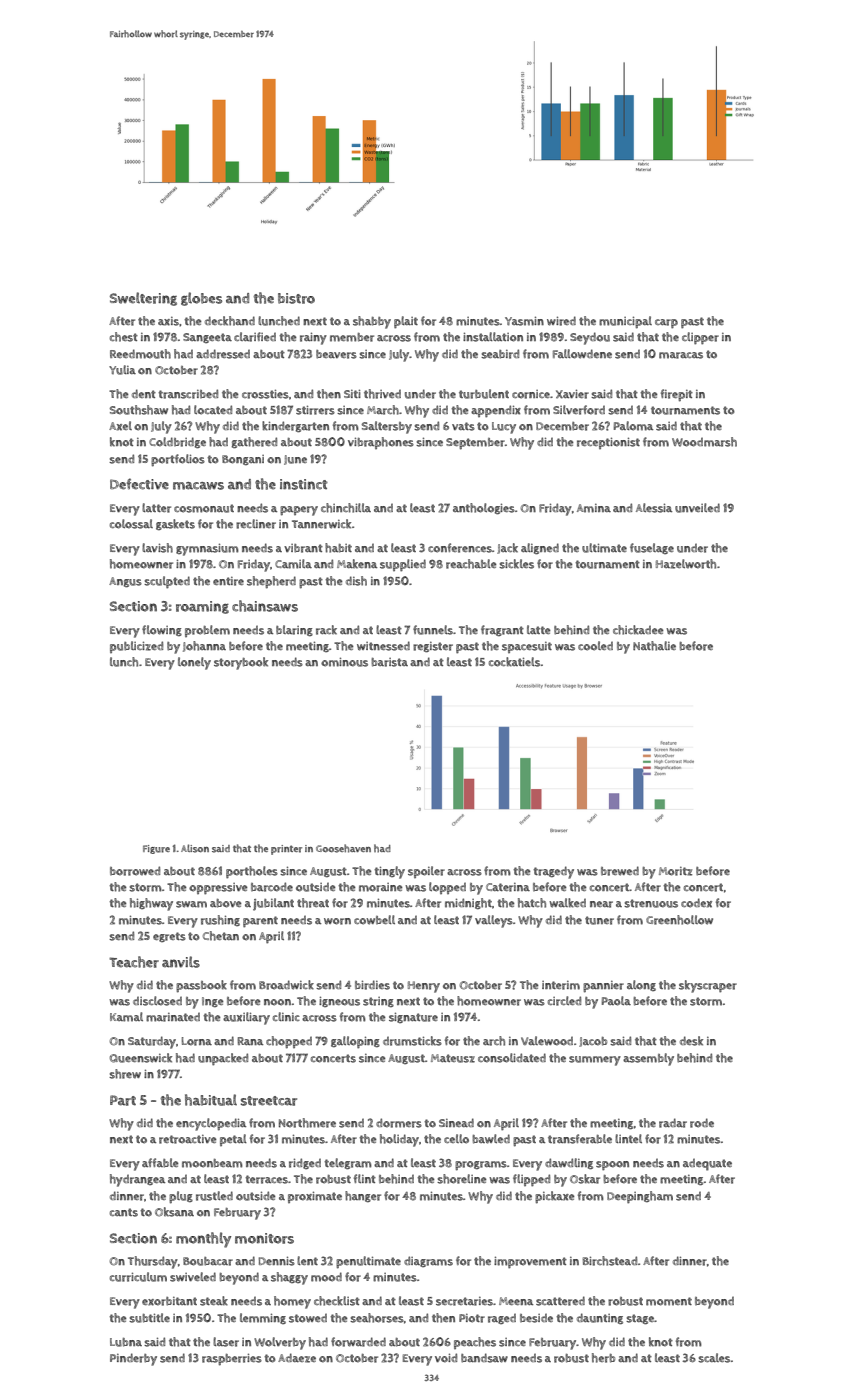 Image resolution: width=849 pixels, height=1400 pixels. What do you see at coordinates (374, 920) in the image?
I see `cowbell` at bounding box center [374, 920].
